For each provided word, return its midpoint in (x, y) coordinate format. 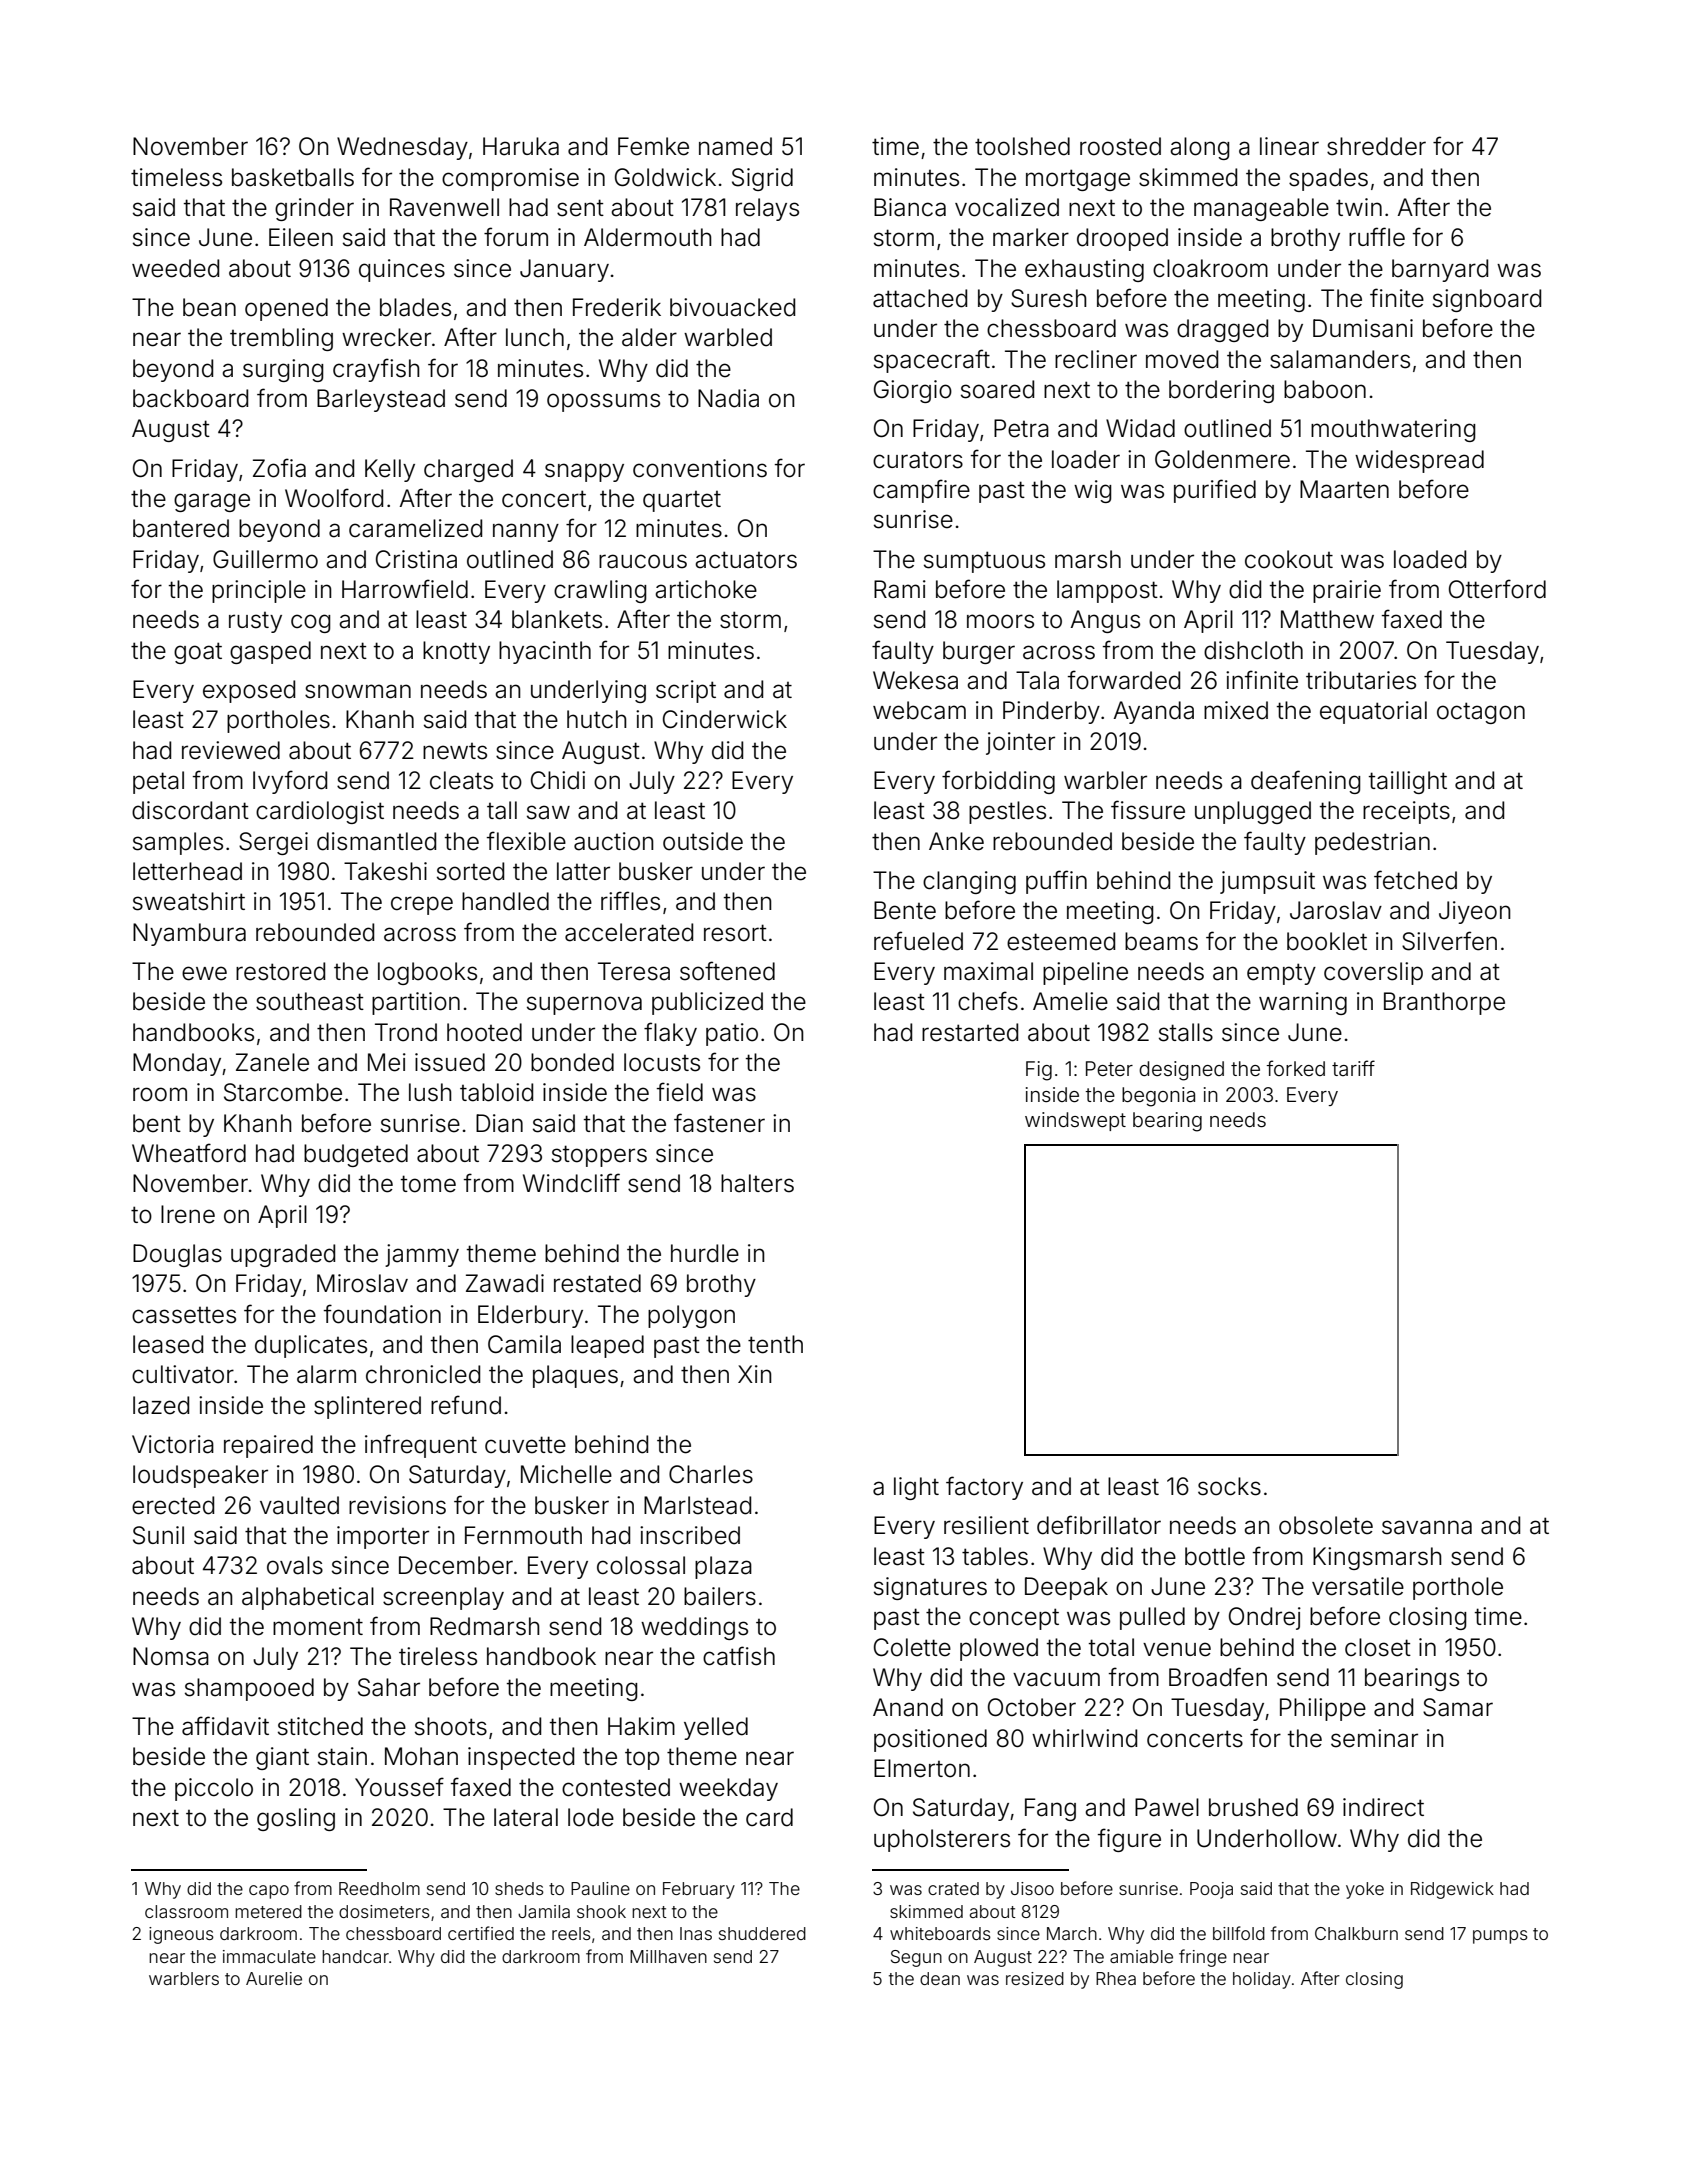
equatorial (1373, 712)
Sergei (273, 843)
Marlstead (697, 1505)
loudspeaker (200, 1476)
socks (1229, 1486)
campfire (921, 491)
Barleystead (381, 400)
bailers (720, 1596)
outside (703, 841)
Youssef (399, 1787)
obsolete (1326, 1525)
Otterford (1497, 589)
